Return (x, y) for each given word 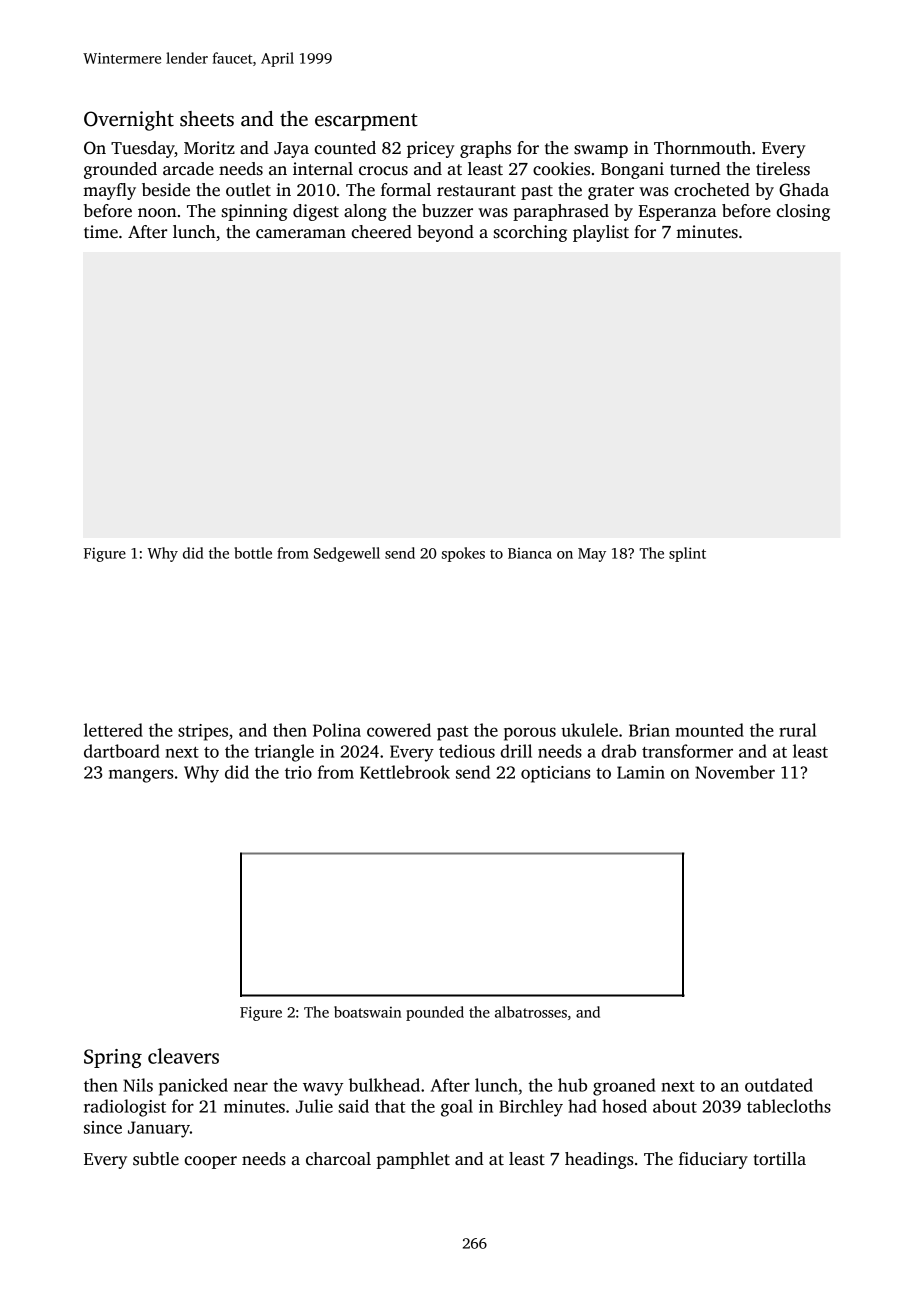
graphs (485, 149)
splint (687, 554)
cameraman (301, 234)
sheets (207, 119)
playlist (601, 233)
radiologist (125, 1108)
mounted (710, 730)
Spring (113, 1058)
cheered (382, 232)
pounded (435, 1013)
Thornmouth (702, 148)
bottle (253, 553)
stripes (203, 732)
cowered (399, 730)
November (735, 772)
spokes (463, 554)
